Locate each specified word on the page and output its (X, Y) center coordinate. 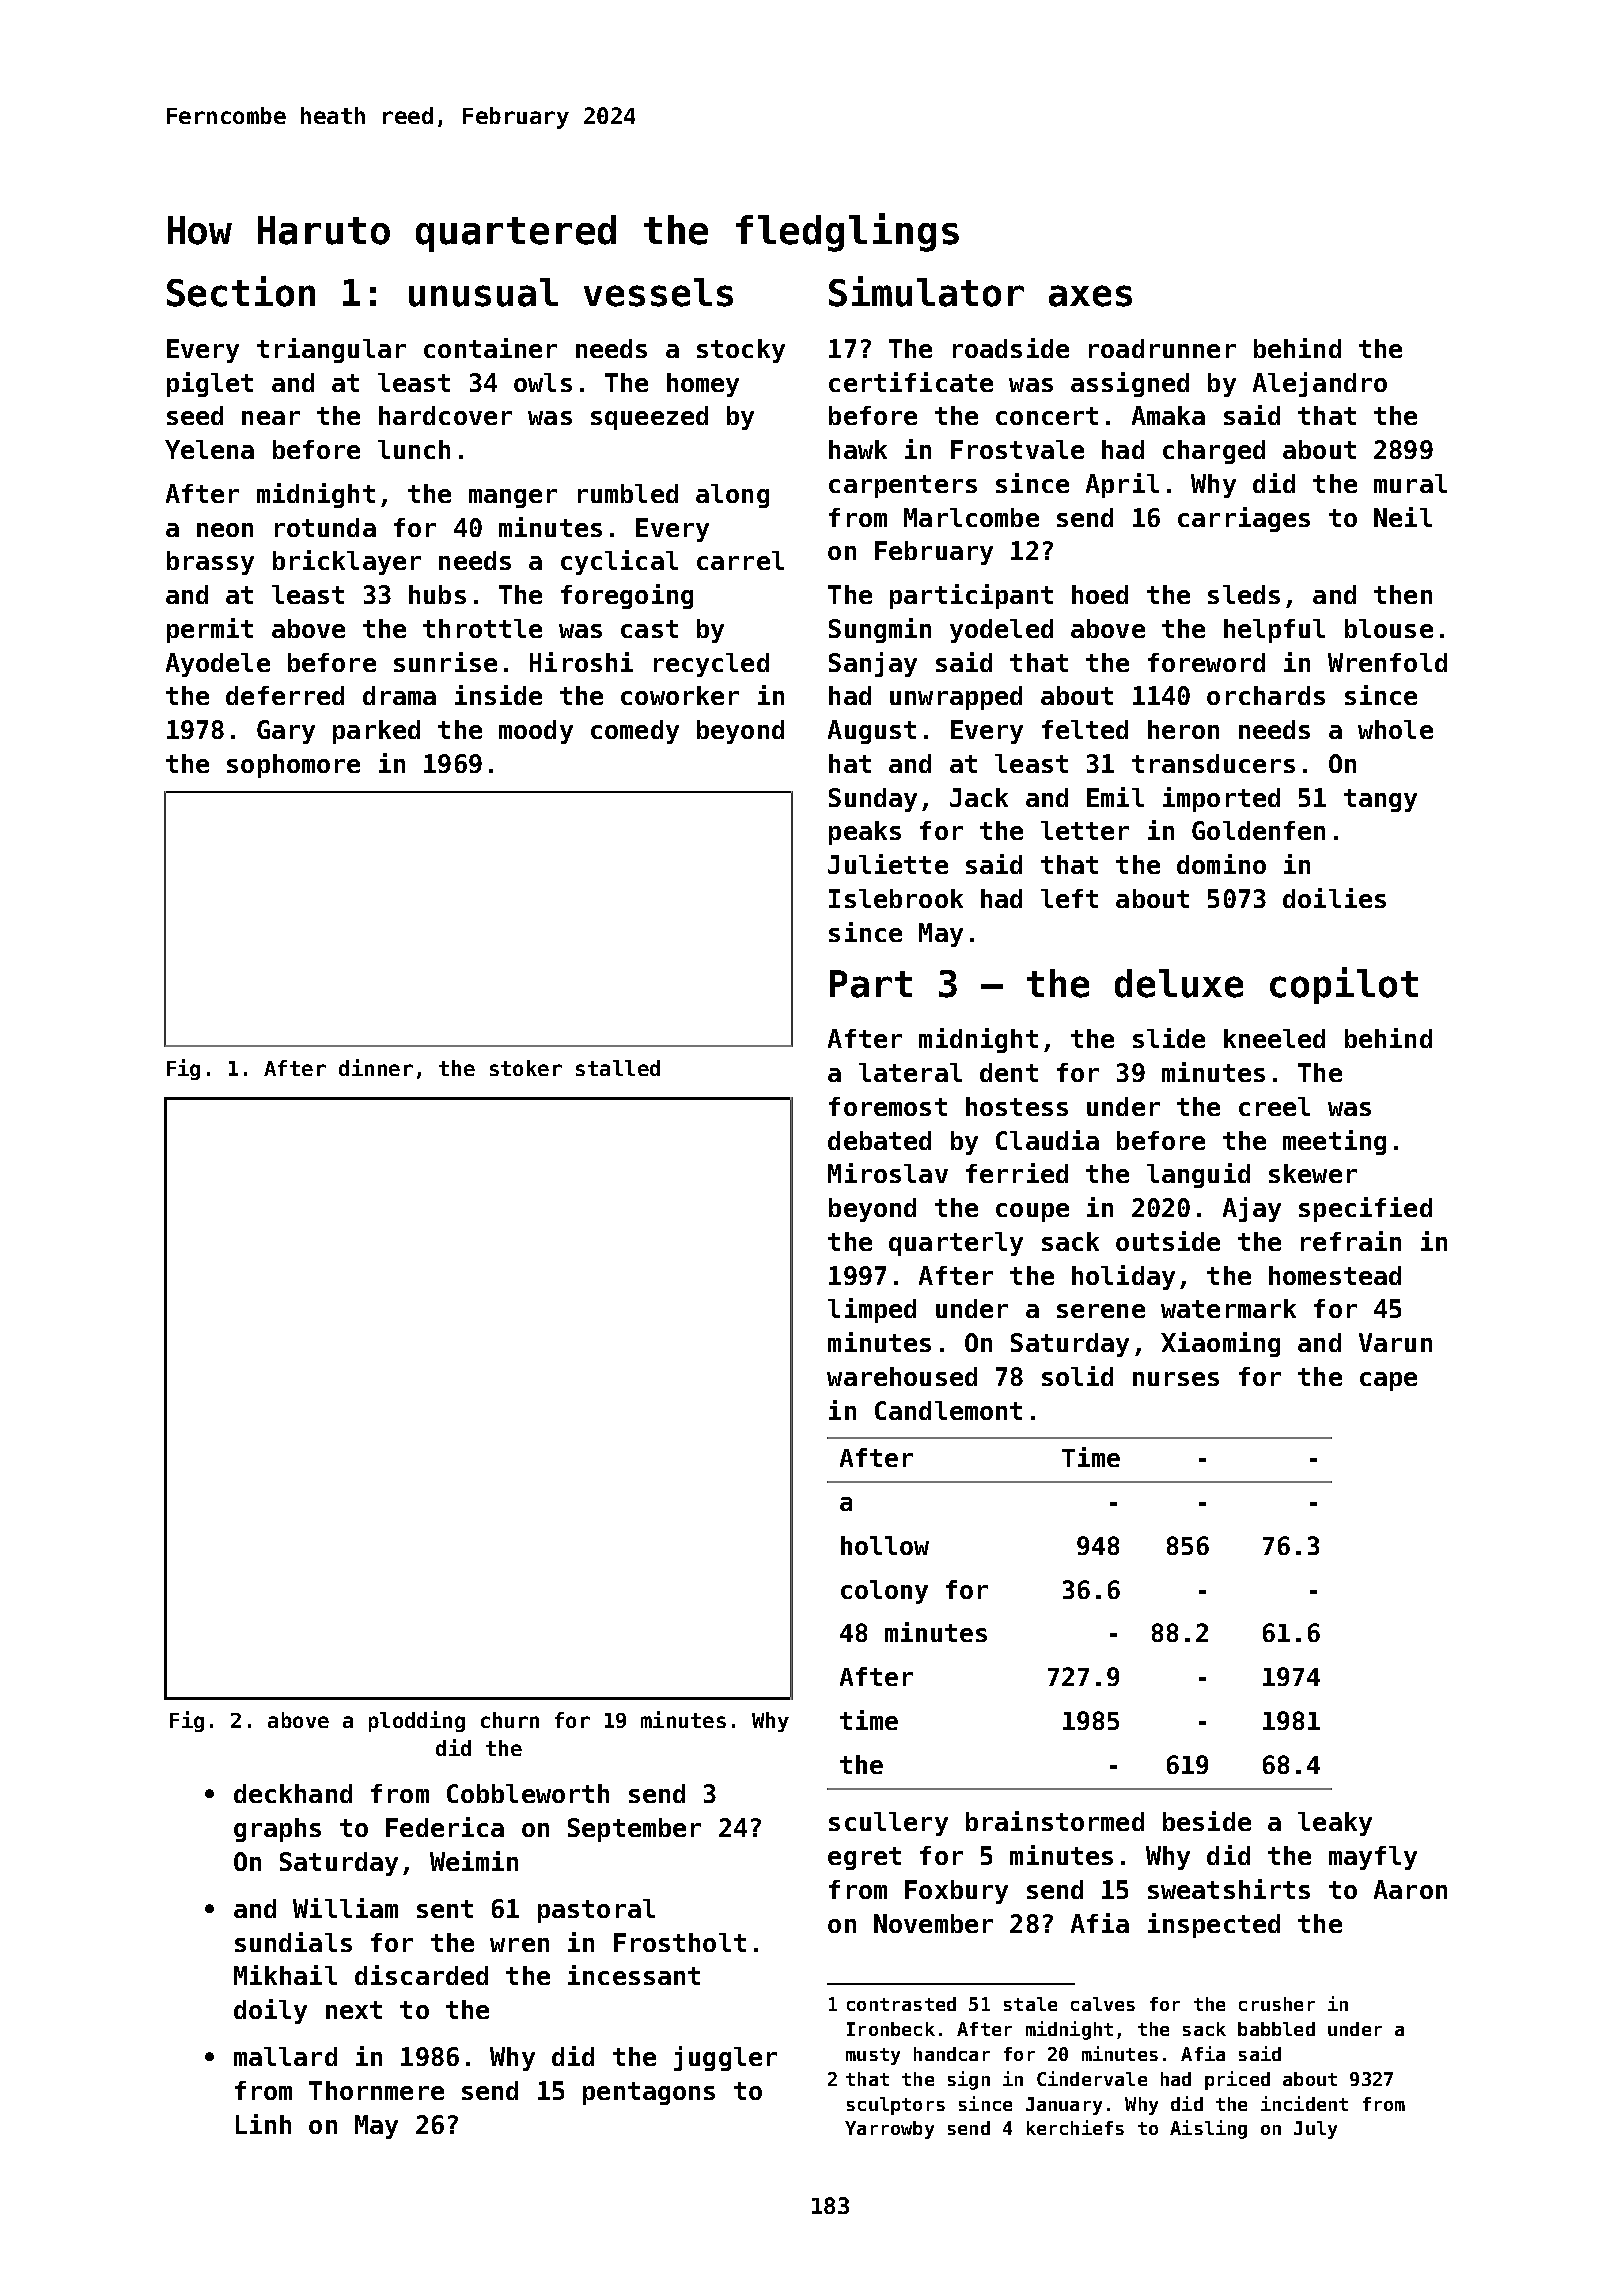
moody (536, 732)
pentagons (649, 2093)
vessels (658, 292)
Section (241, 291)
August (872, 732)
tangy (1380, 800)
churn (510, 1720)
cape (1388, 1381)
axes (1090, 296)
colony (884, 1592)
